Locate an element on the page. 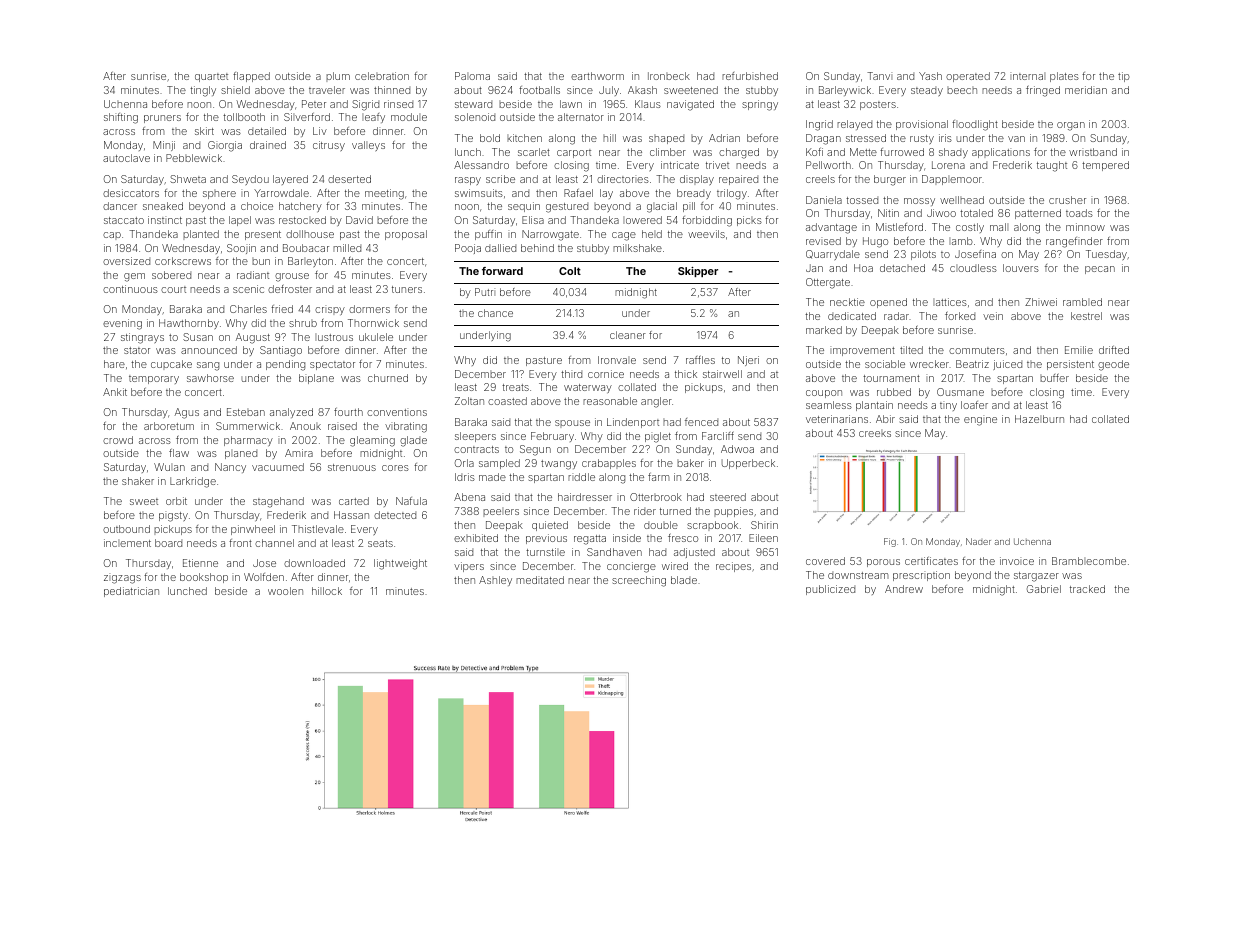  autoclave is located at coordinates (126, 158).
